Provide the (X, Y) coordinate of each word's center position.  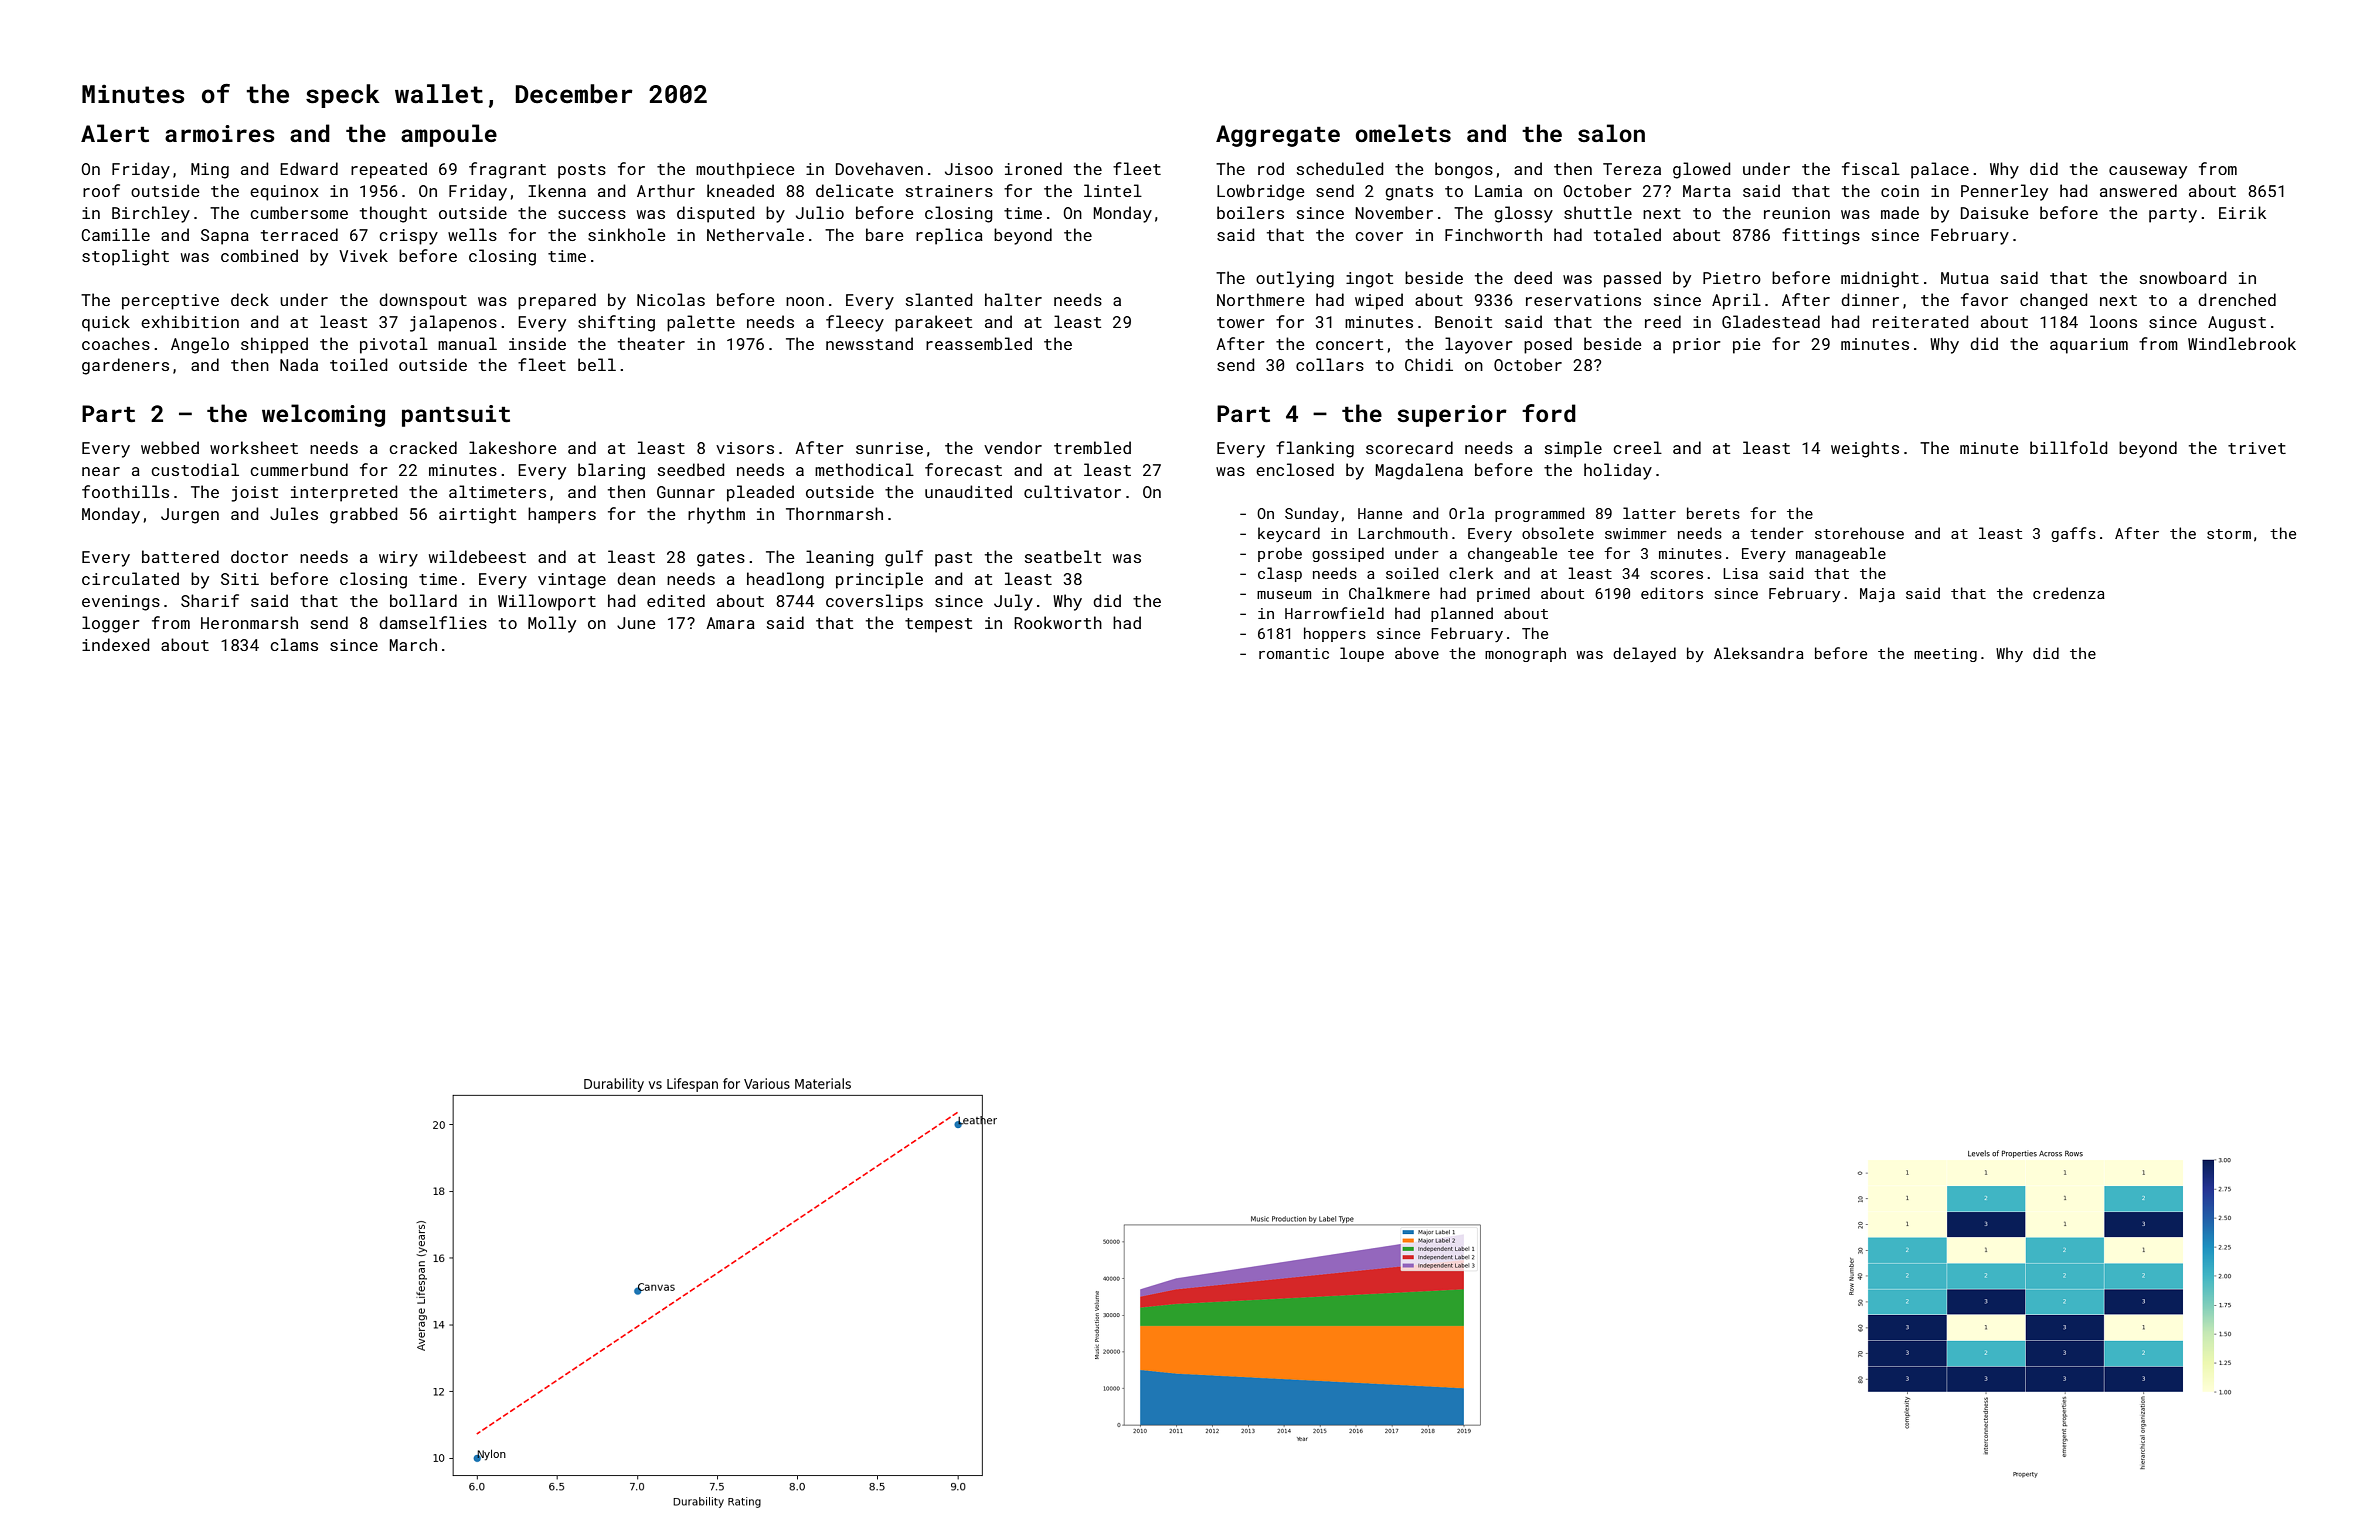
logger (111, 624)
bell (597, 364)
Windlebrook (2242, 343)
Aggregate (1278, 136)
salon (1611, 133)
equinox (284, 193)
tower (1241, 322)
